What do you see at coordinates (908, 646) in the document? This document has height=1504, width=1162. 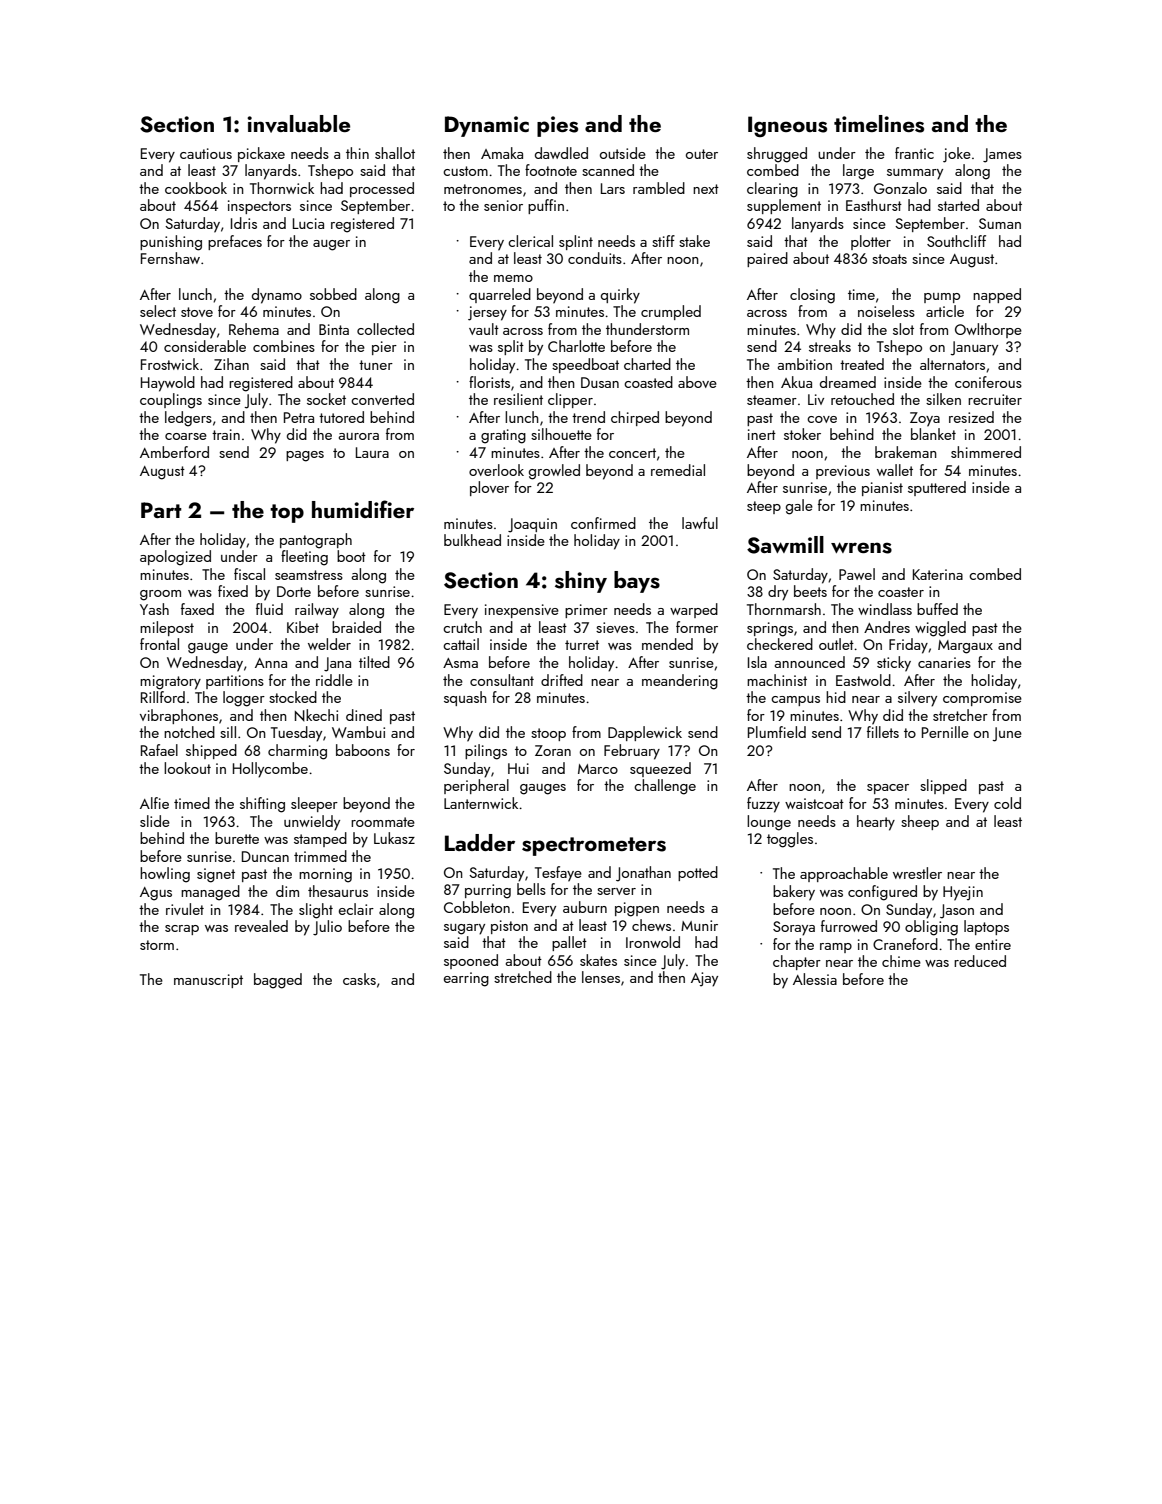 I see `Friday` at bounding box center [908, 646].
